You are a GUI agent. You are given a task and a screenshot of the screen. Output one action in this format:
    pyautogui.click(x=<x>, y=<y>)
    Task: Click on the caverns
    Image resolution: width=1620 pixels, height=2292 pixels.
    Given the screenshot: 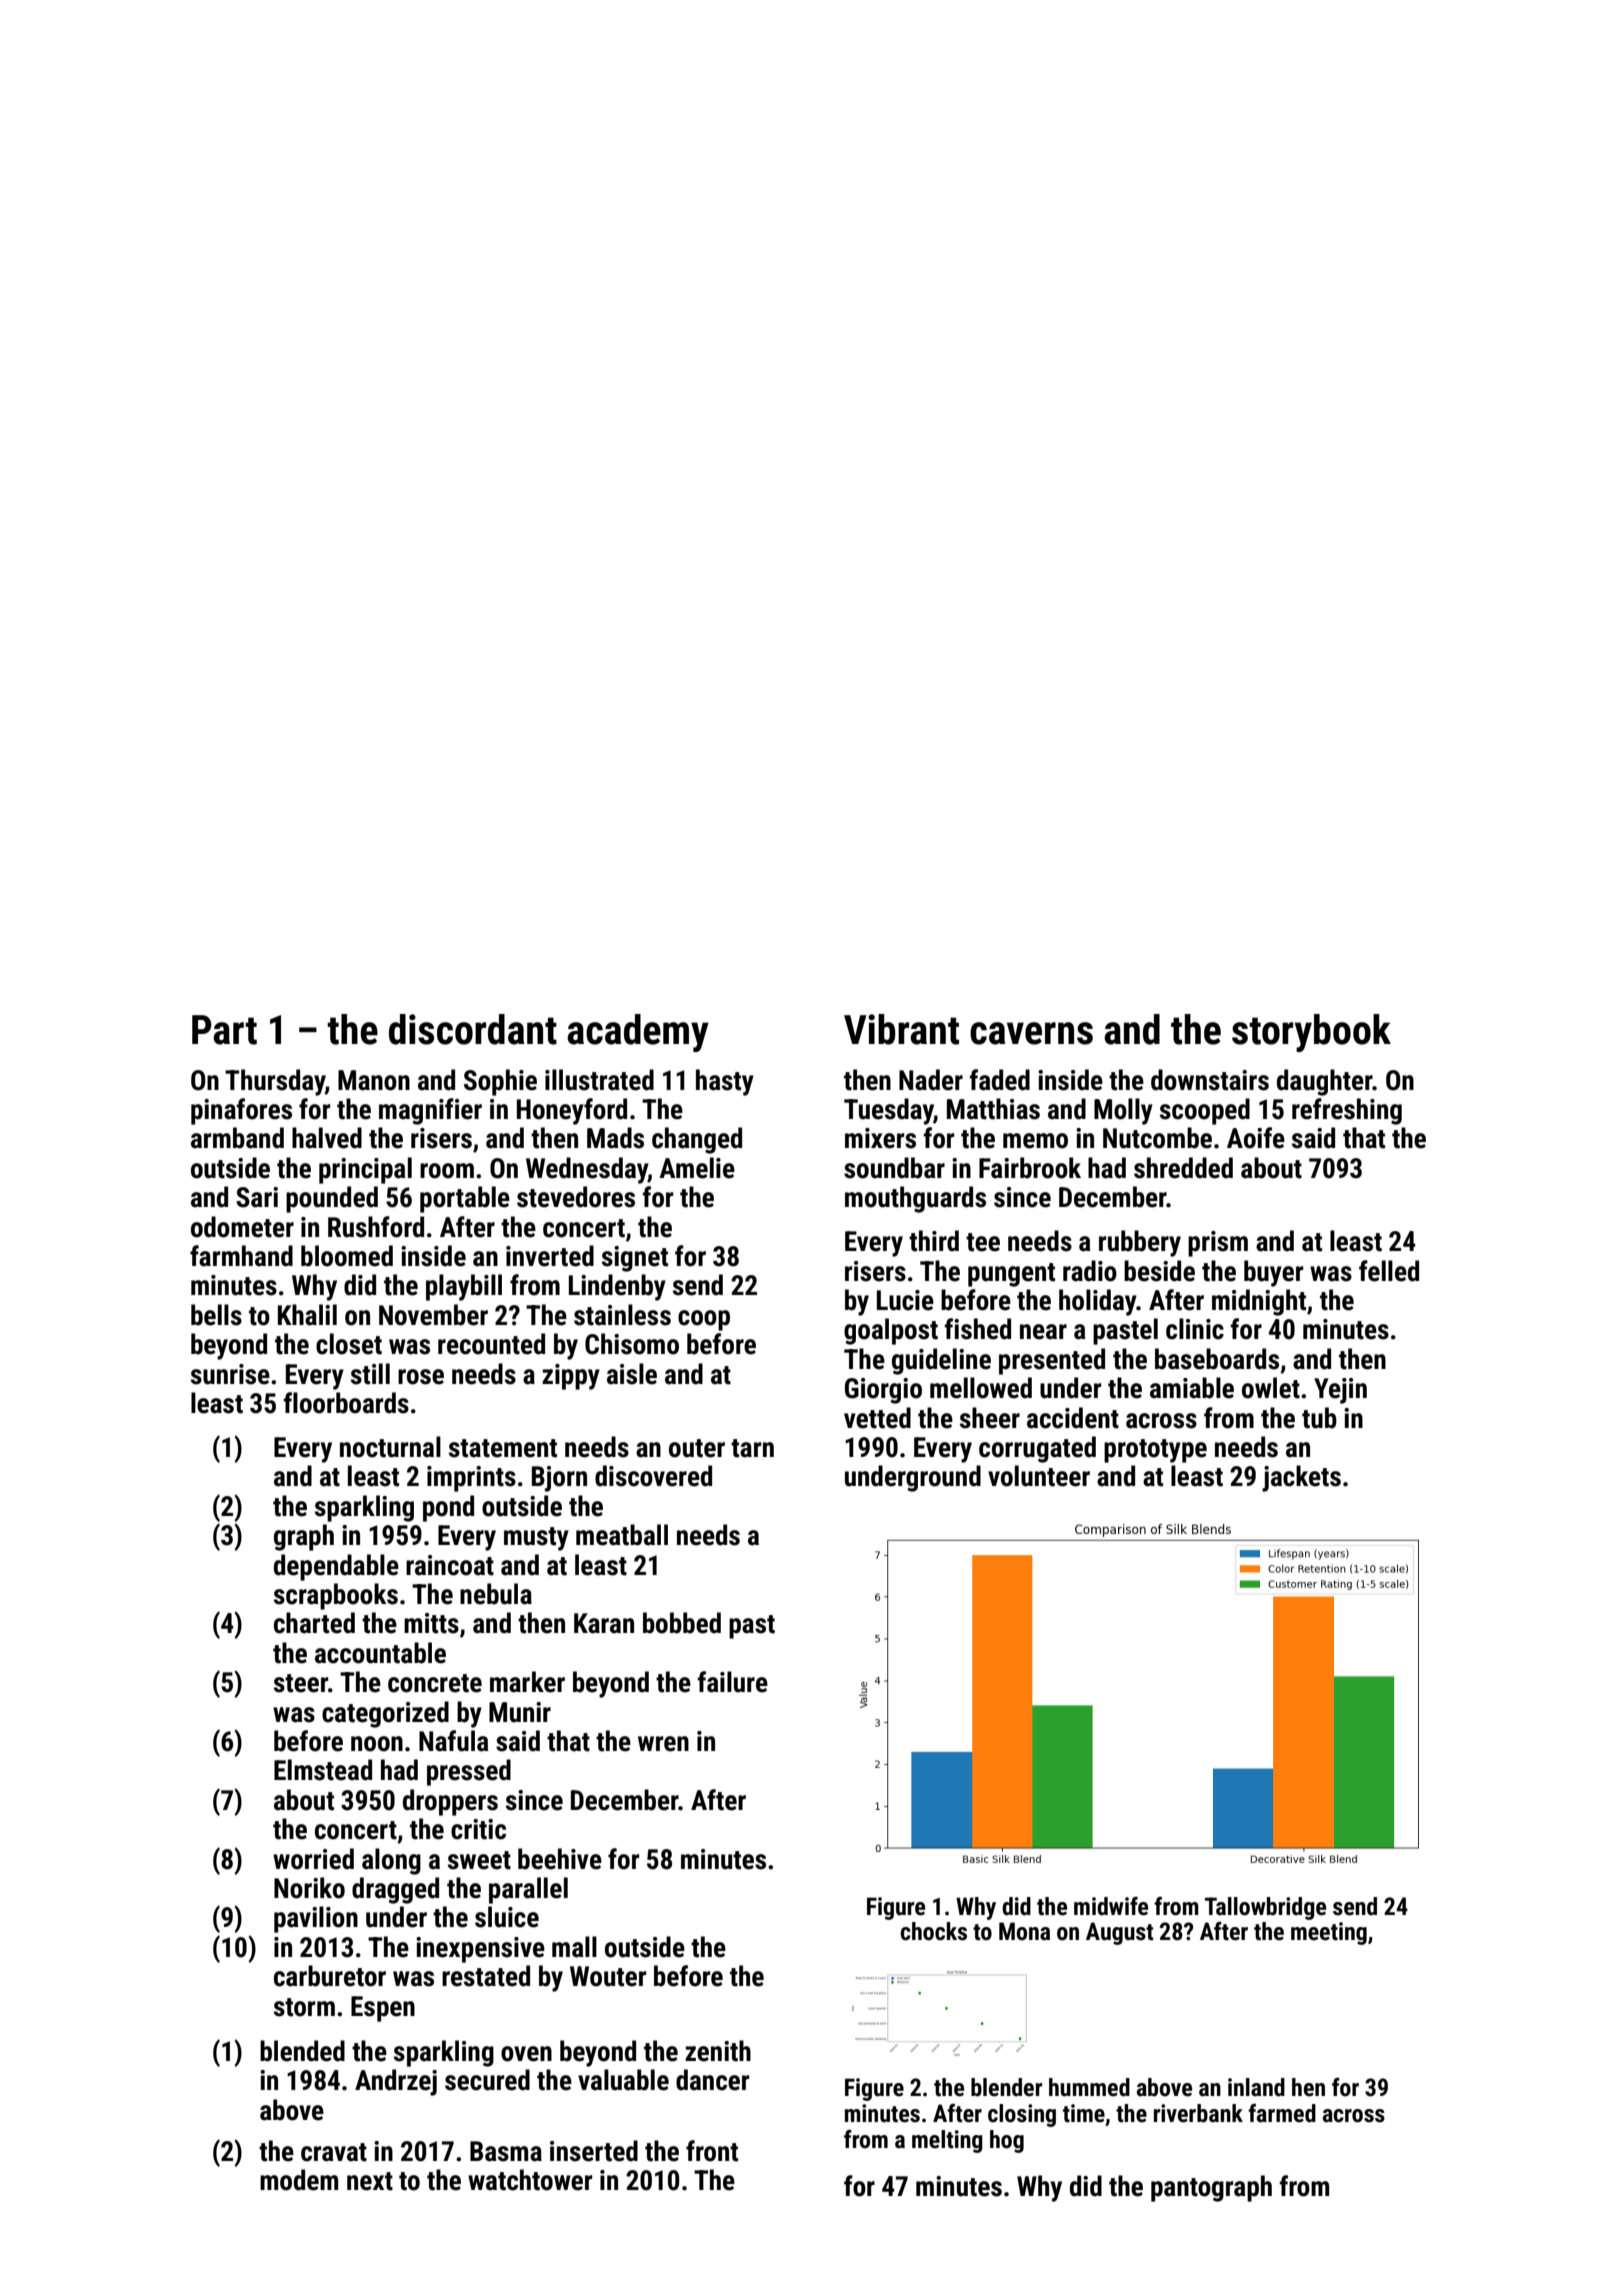 What is the action you would take?
    pyautogui.click(x=1031, y=1033)
